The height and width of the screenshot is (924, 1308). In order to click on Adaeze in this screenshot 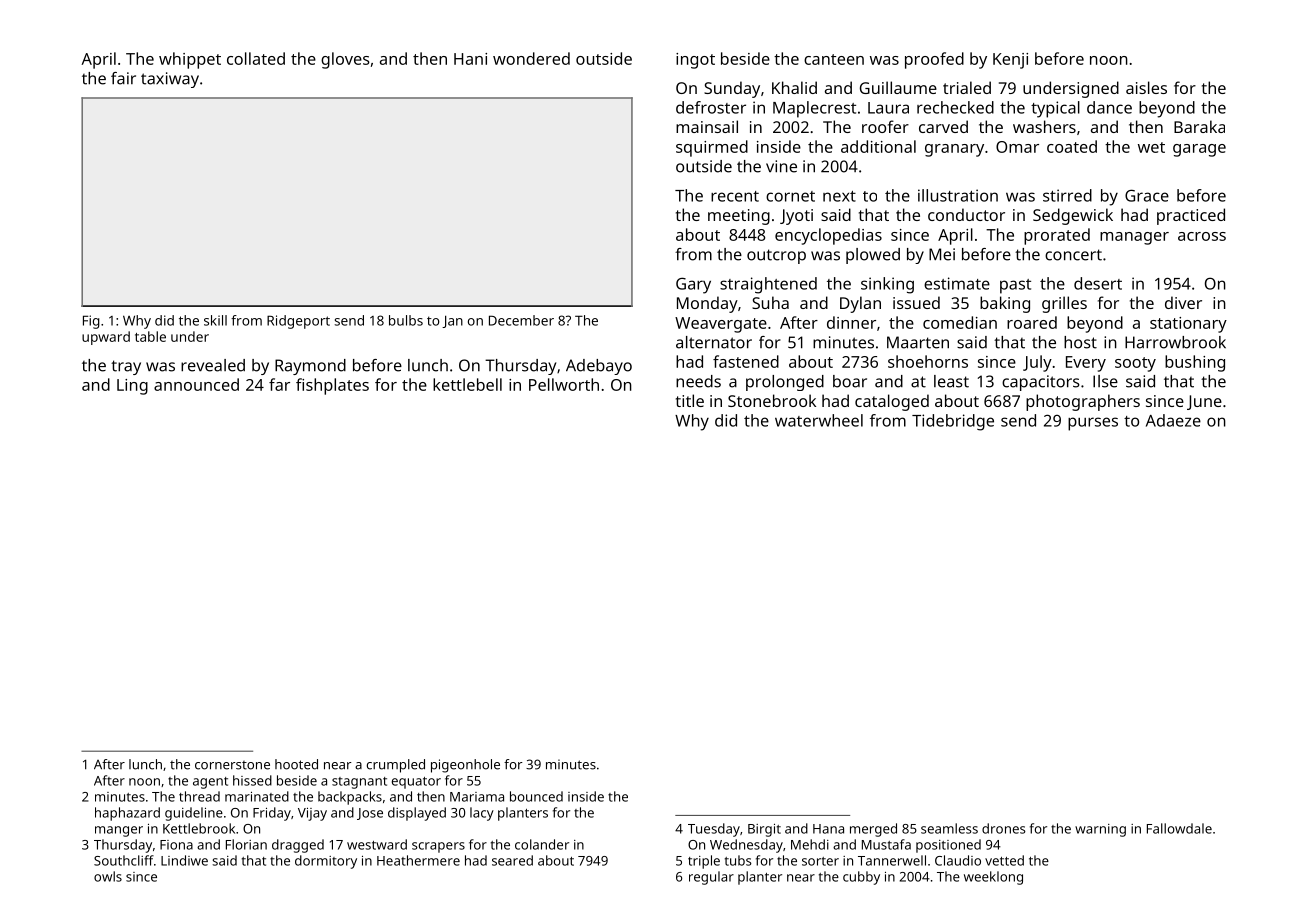, I will do `click(1173, 420)`.
